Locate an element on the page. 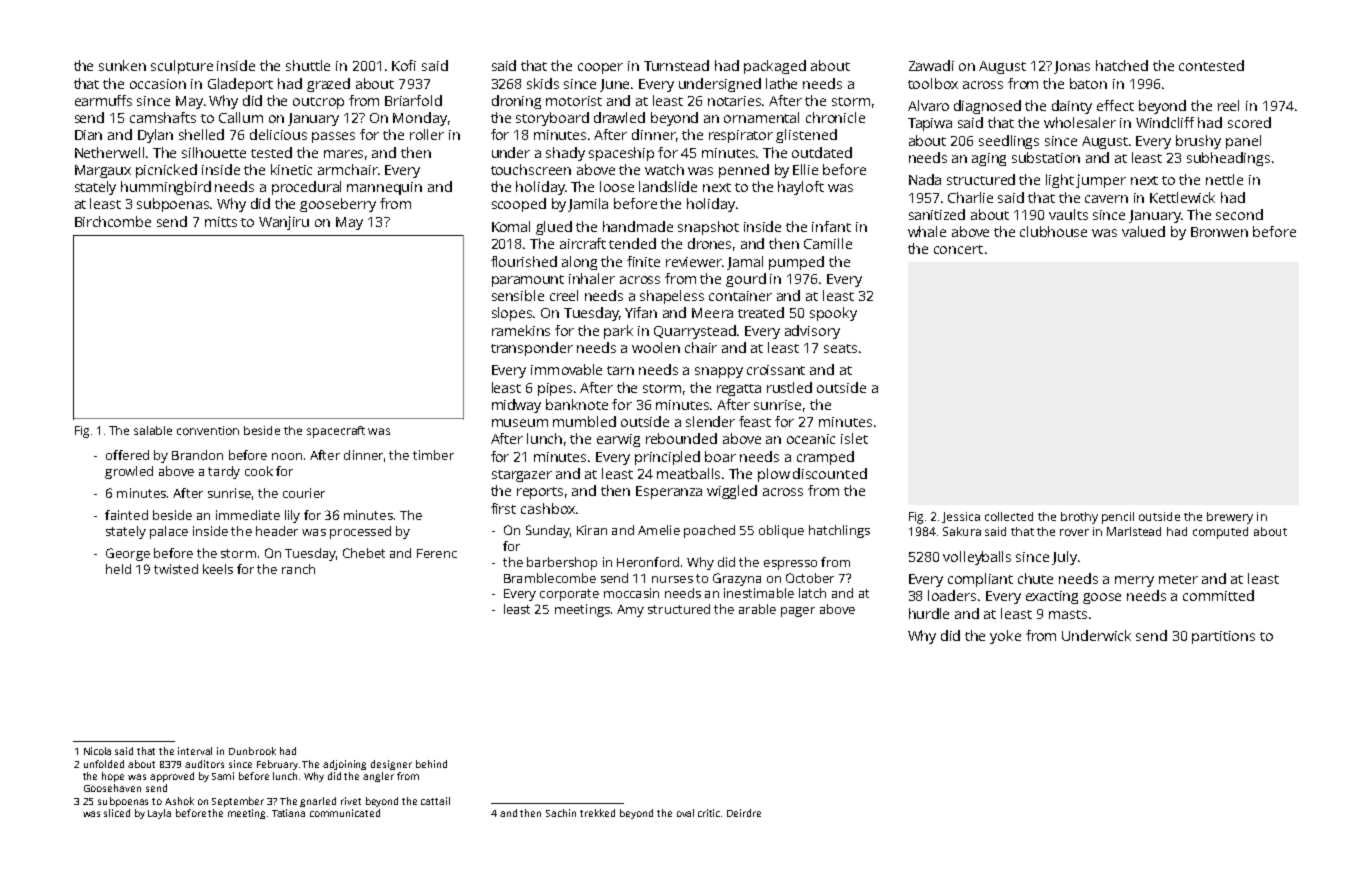 This image has width=1372, height=887. processed is located at coordinates (360, 532).
